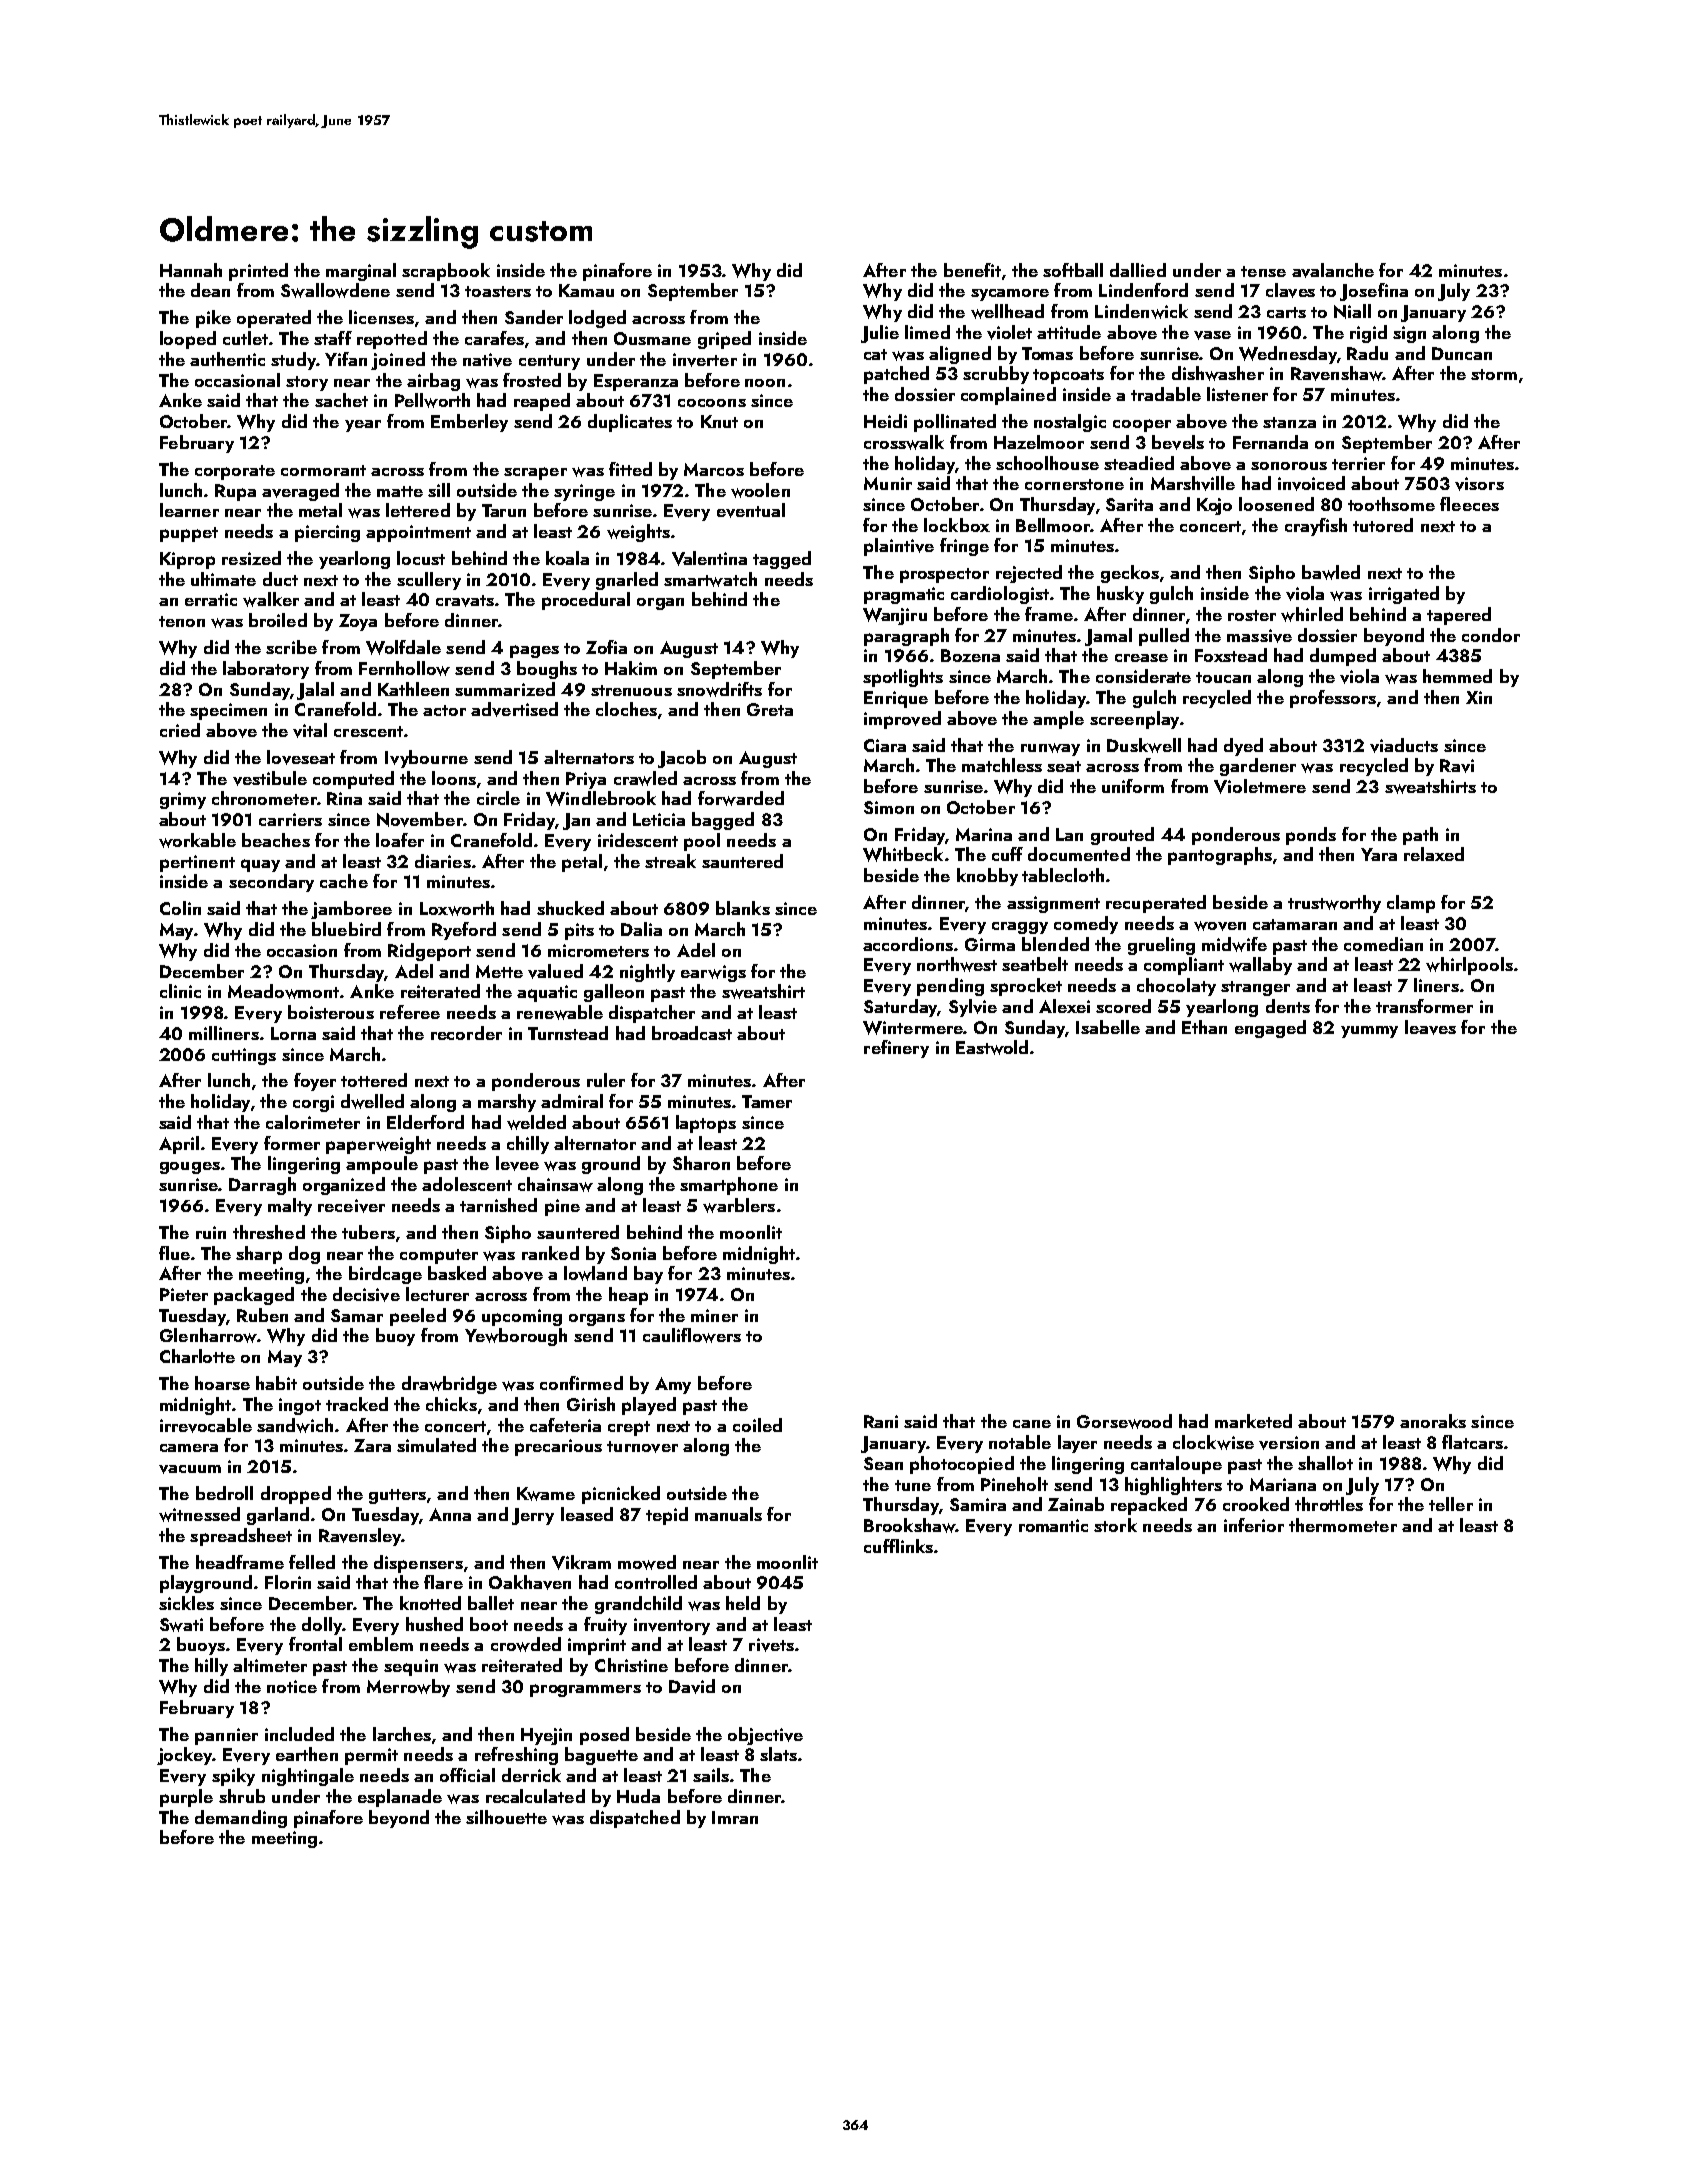  Describe the element at coordinates (1430, 1027) in the screenshot. I see `leaves` at that location.
